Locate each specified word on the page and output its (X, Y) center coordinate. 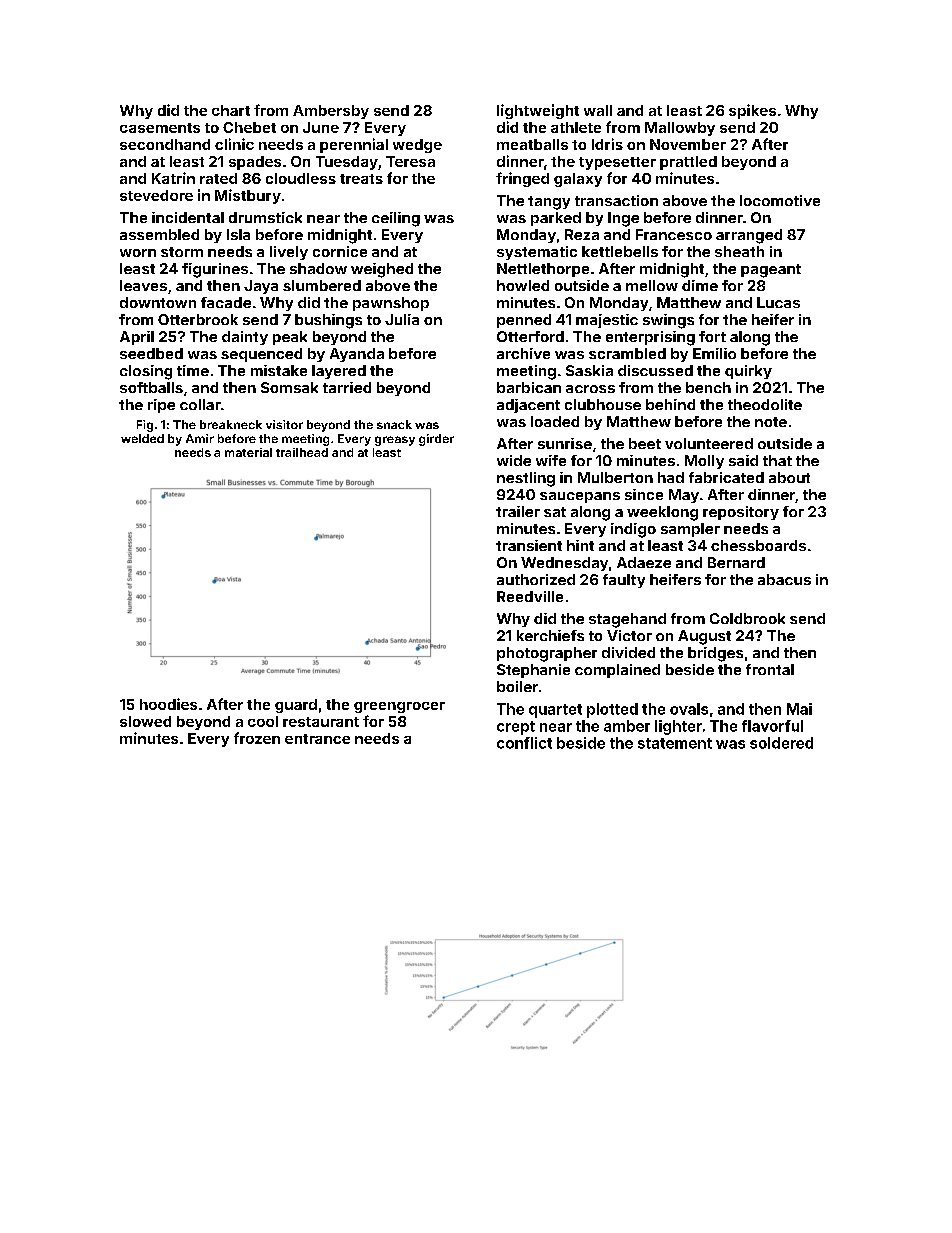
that (777, 460)
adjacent (528, 406)
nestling (526, 479)
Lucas (778, 302)
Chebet (249, 127)
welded (142, 438)
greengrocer (399, 707)
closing (146, 372)
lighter (678, 727)
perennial (354, 145)
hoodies (168, 704)
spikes (752, 111)
